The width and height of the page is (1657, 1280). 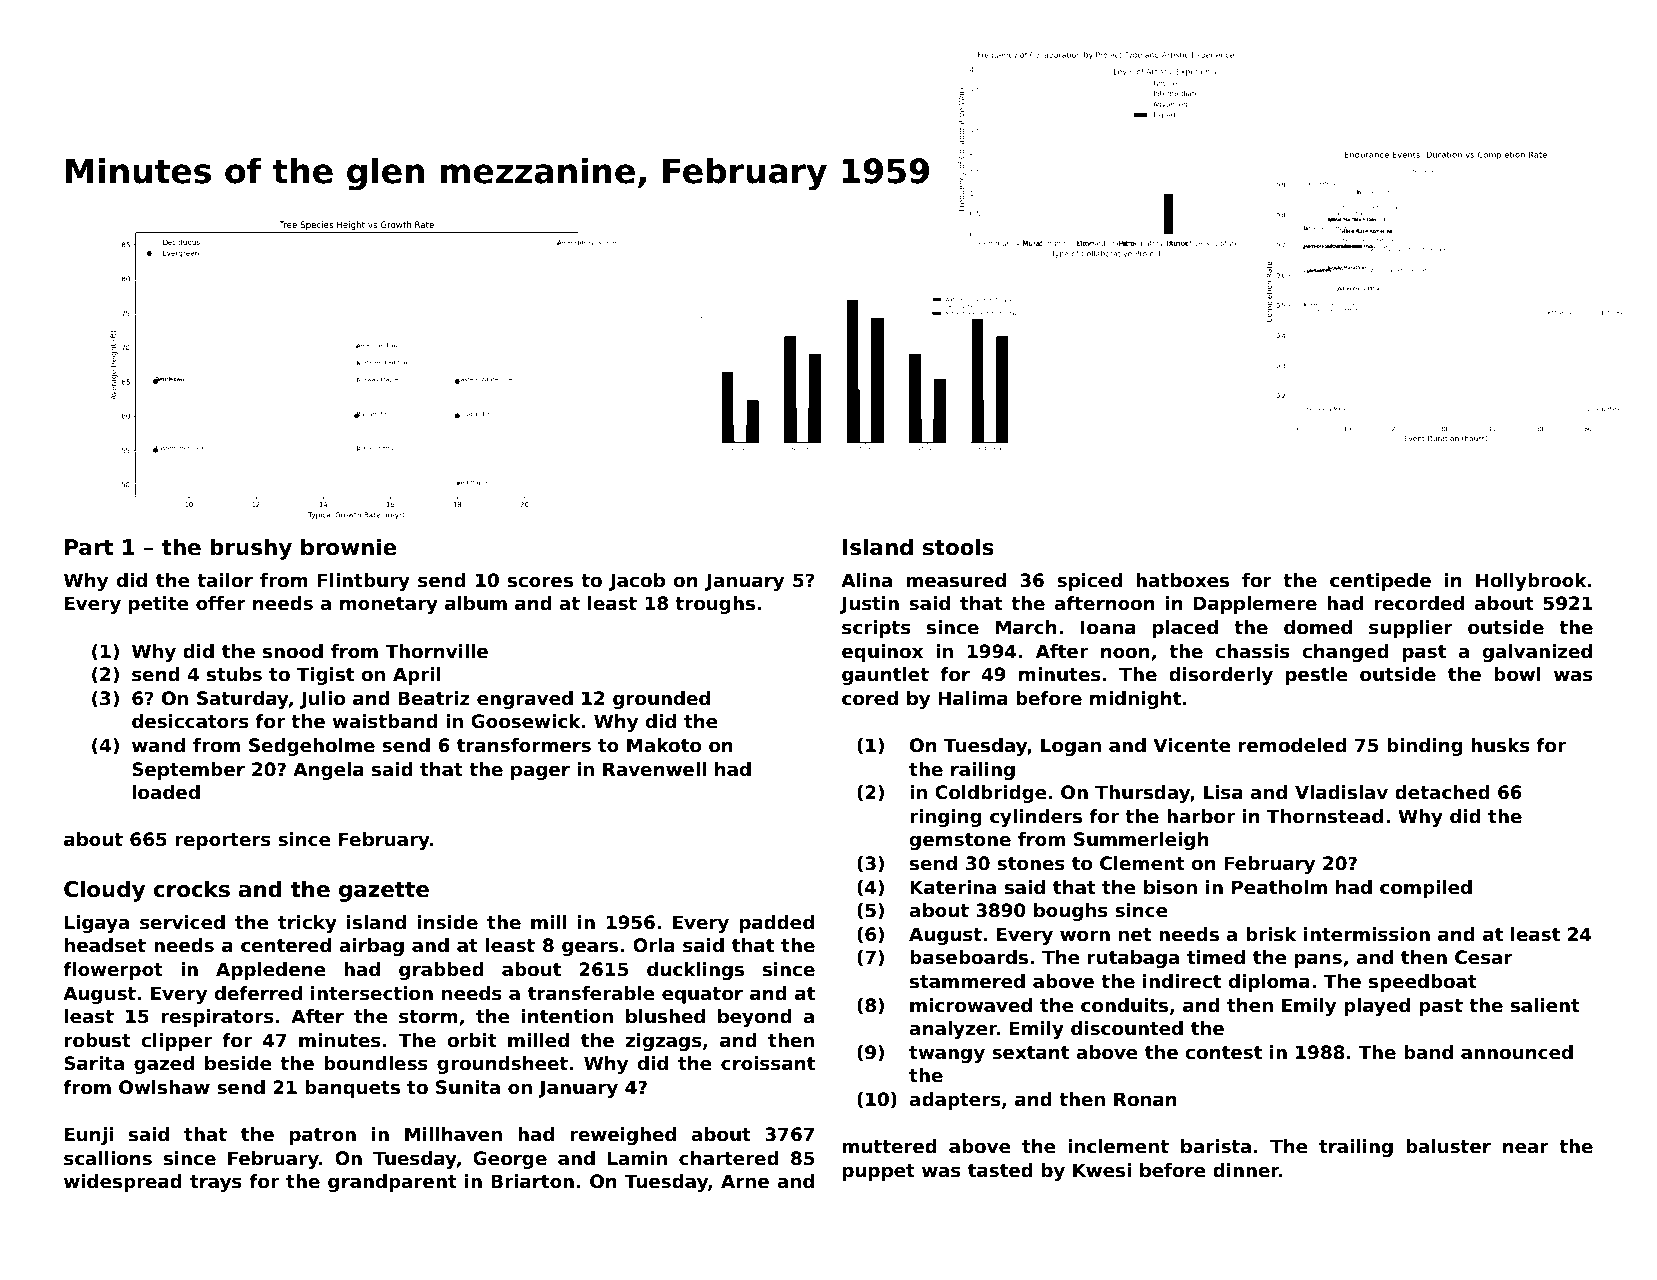 What do you see at coordinates (953, 887) in the page?
I see `Katerina` at bounding box center [953, 887].
